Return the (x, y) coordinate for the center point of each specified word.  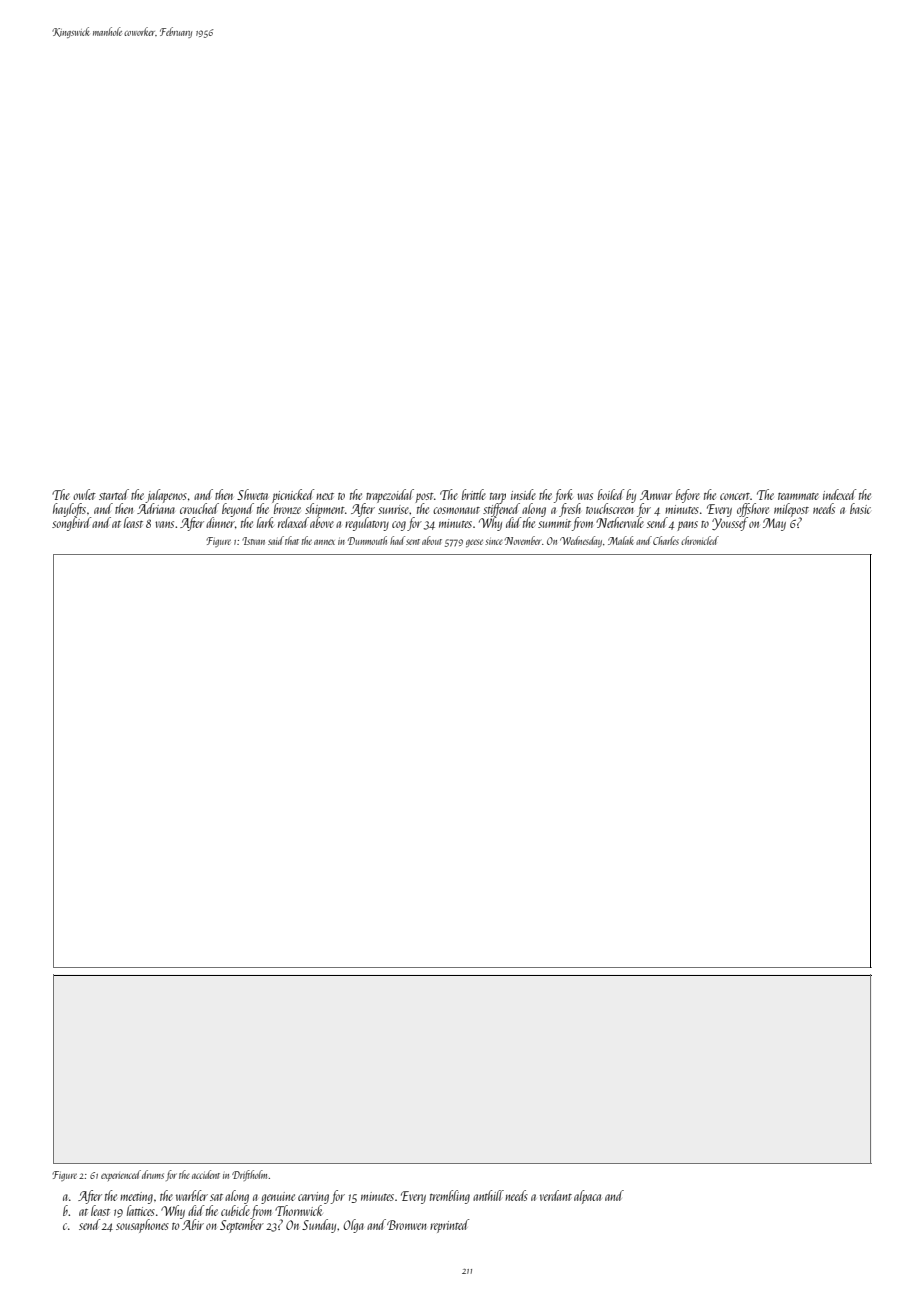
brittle (474, 494)
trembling (450, 1197)
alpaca (587, 1197)
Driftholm (249, 1175)
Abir (193, 1224)
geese (474, 543)
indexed (839, 494)
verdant (556, 1195)
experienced (121, 1175)
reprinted (449, 1226)
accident (206, 1174)
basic (860, 508)
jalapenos (166, 496)
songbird (71, 524)
